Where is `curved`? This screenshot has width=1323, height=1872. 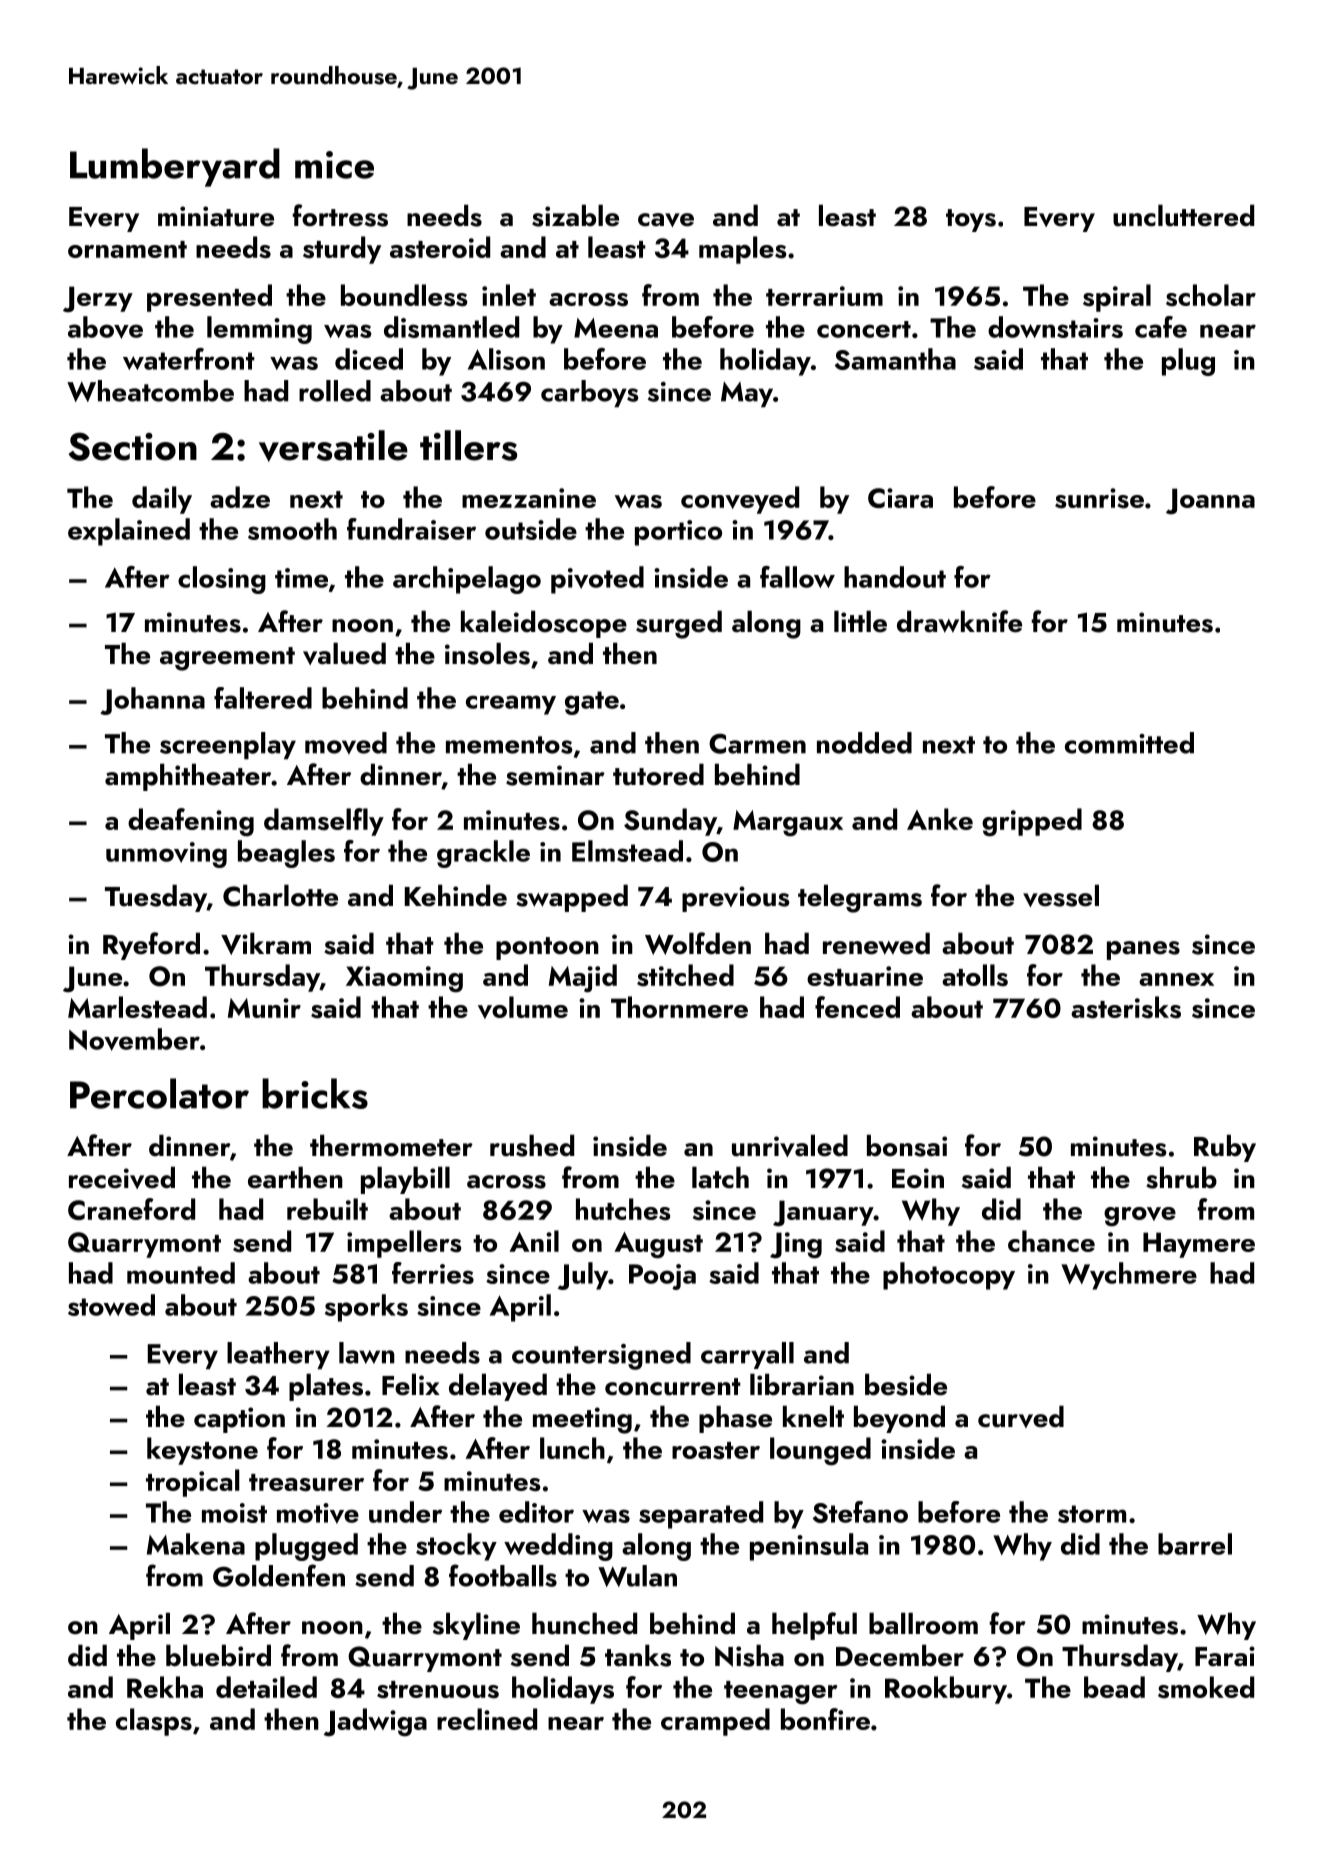 curved is located at coordinates (1021, 1416).
